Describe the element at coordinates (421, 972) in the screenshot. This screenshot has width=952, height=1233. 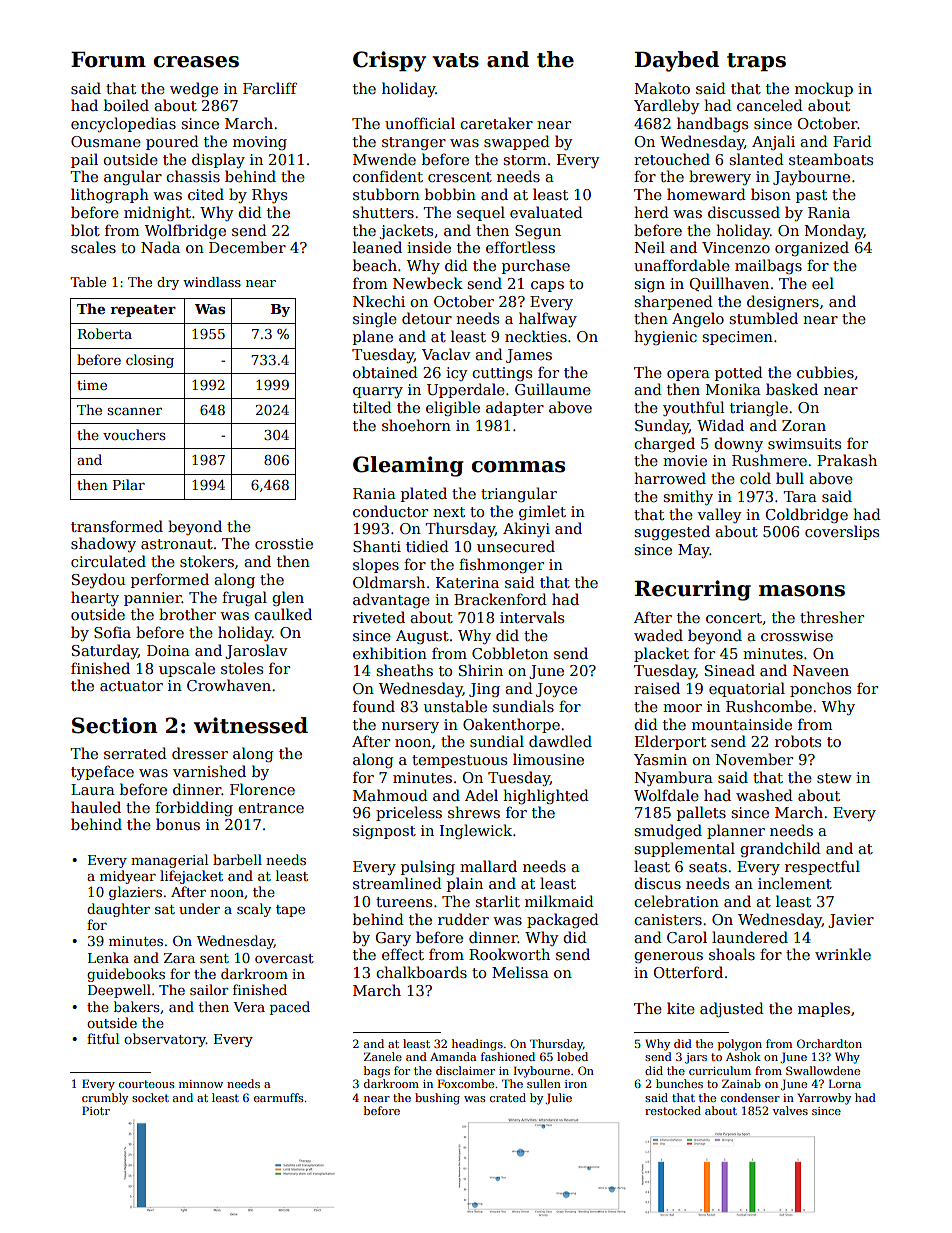
I see `chalkboards` at that location.
